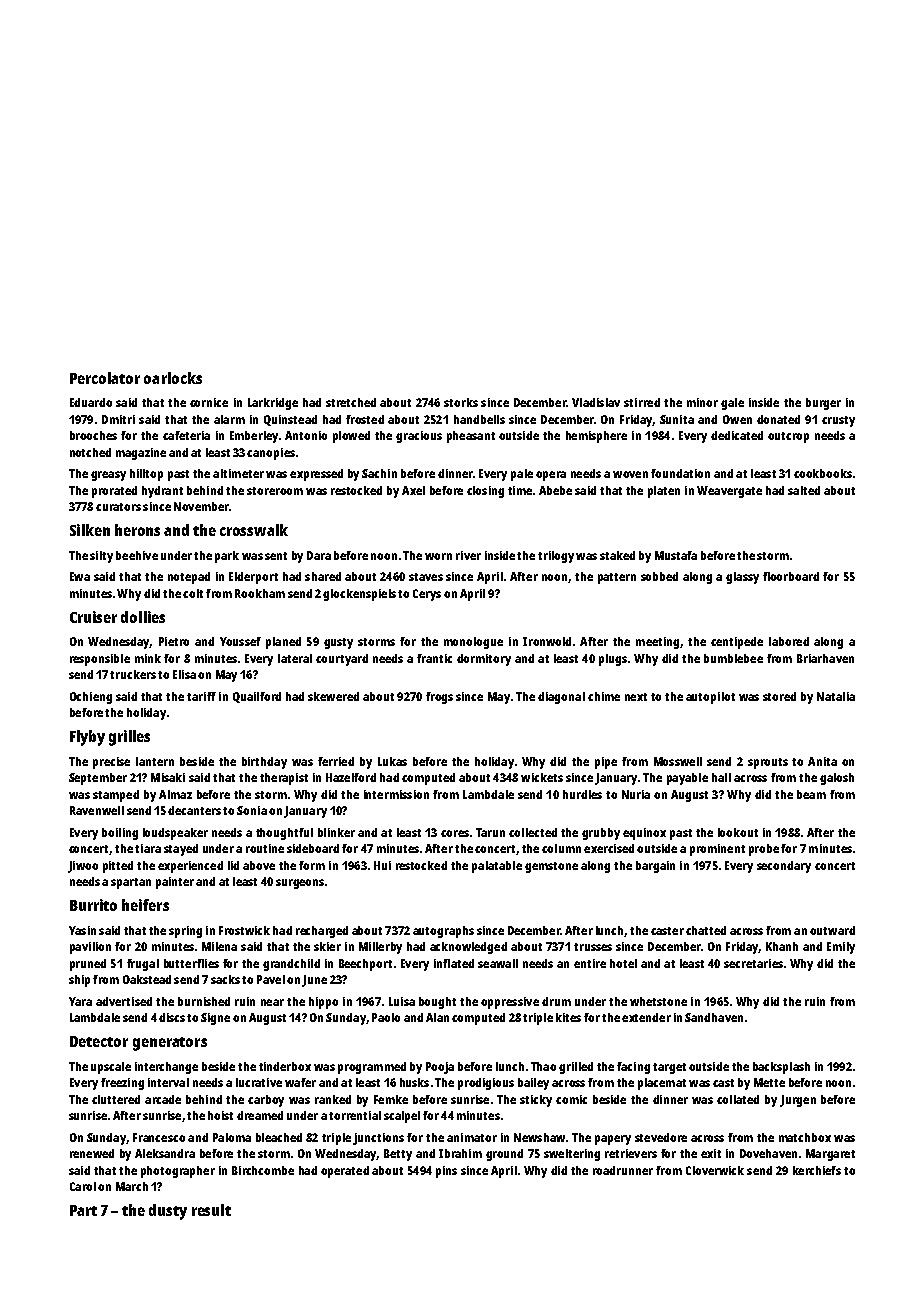 This screenshot has width=924, height=1308. I want to click on pins, so click(446, 1172).
